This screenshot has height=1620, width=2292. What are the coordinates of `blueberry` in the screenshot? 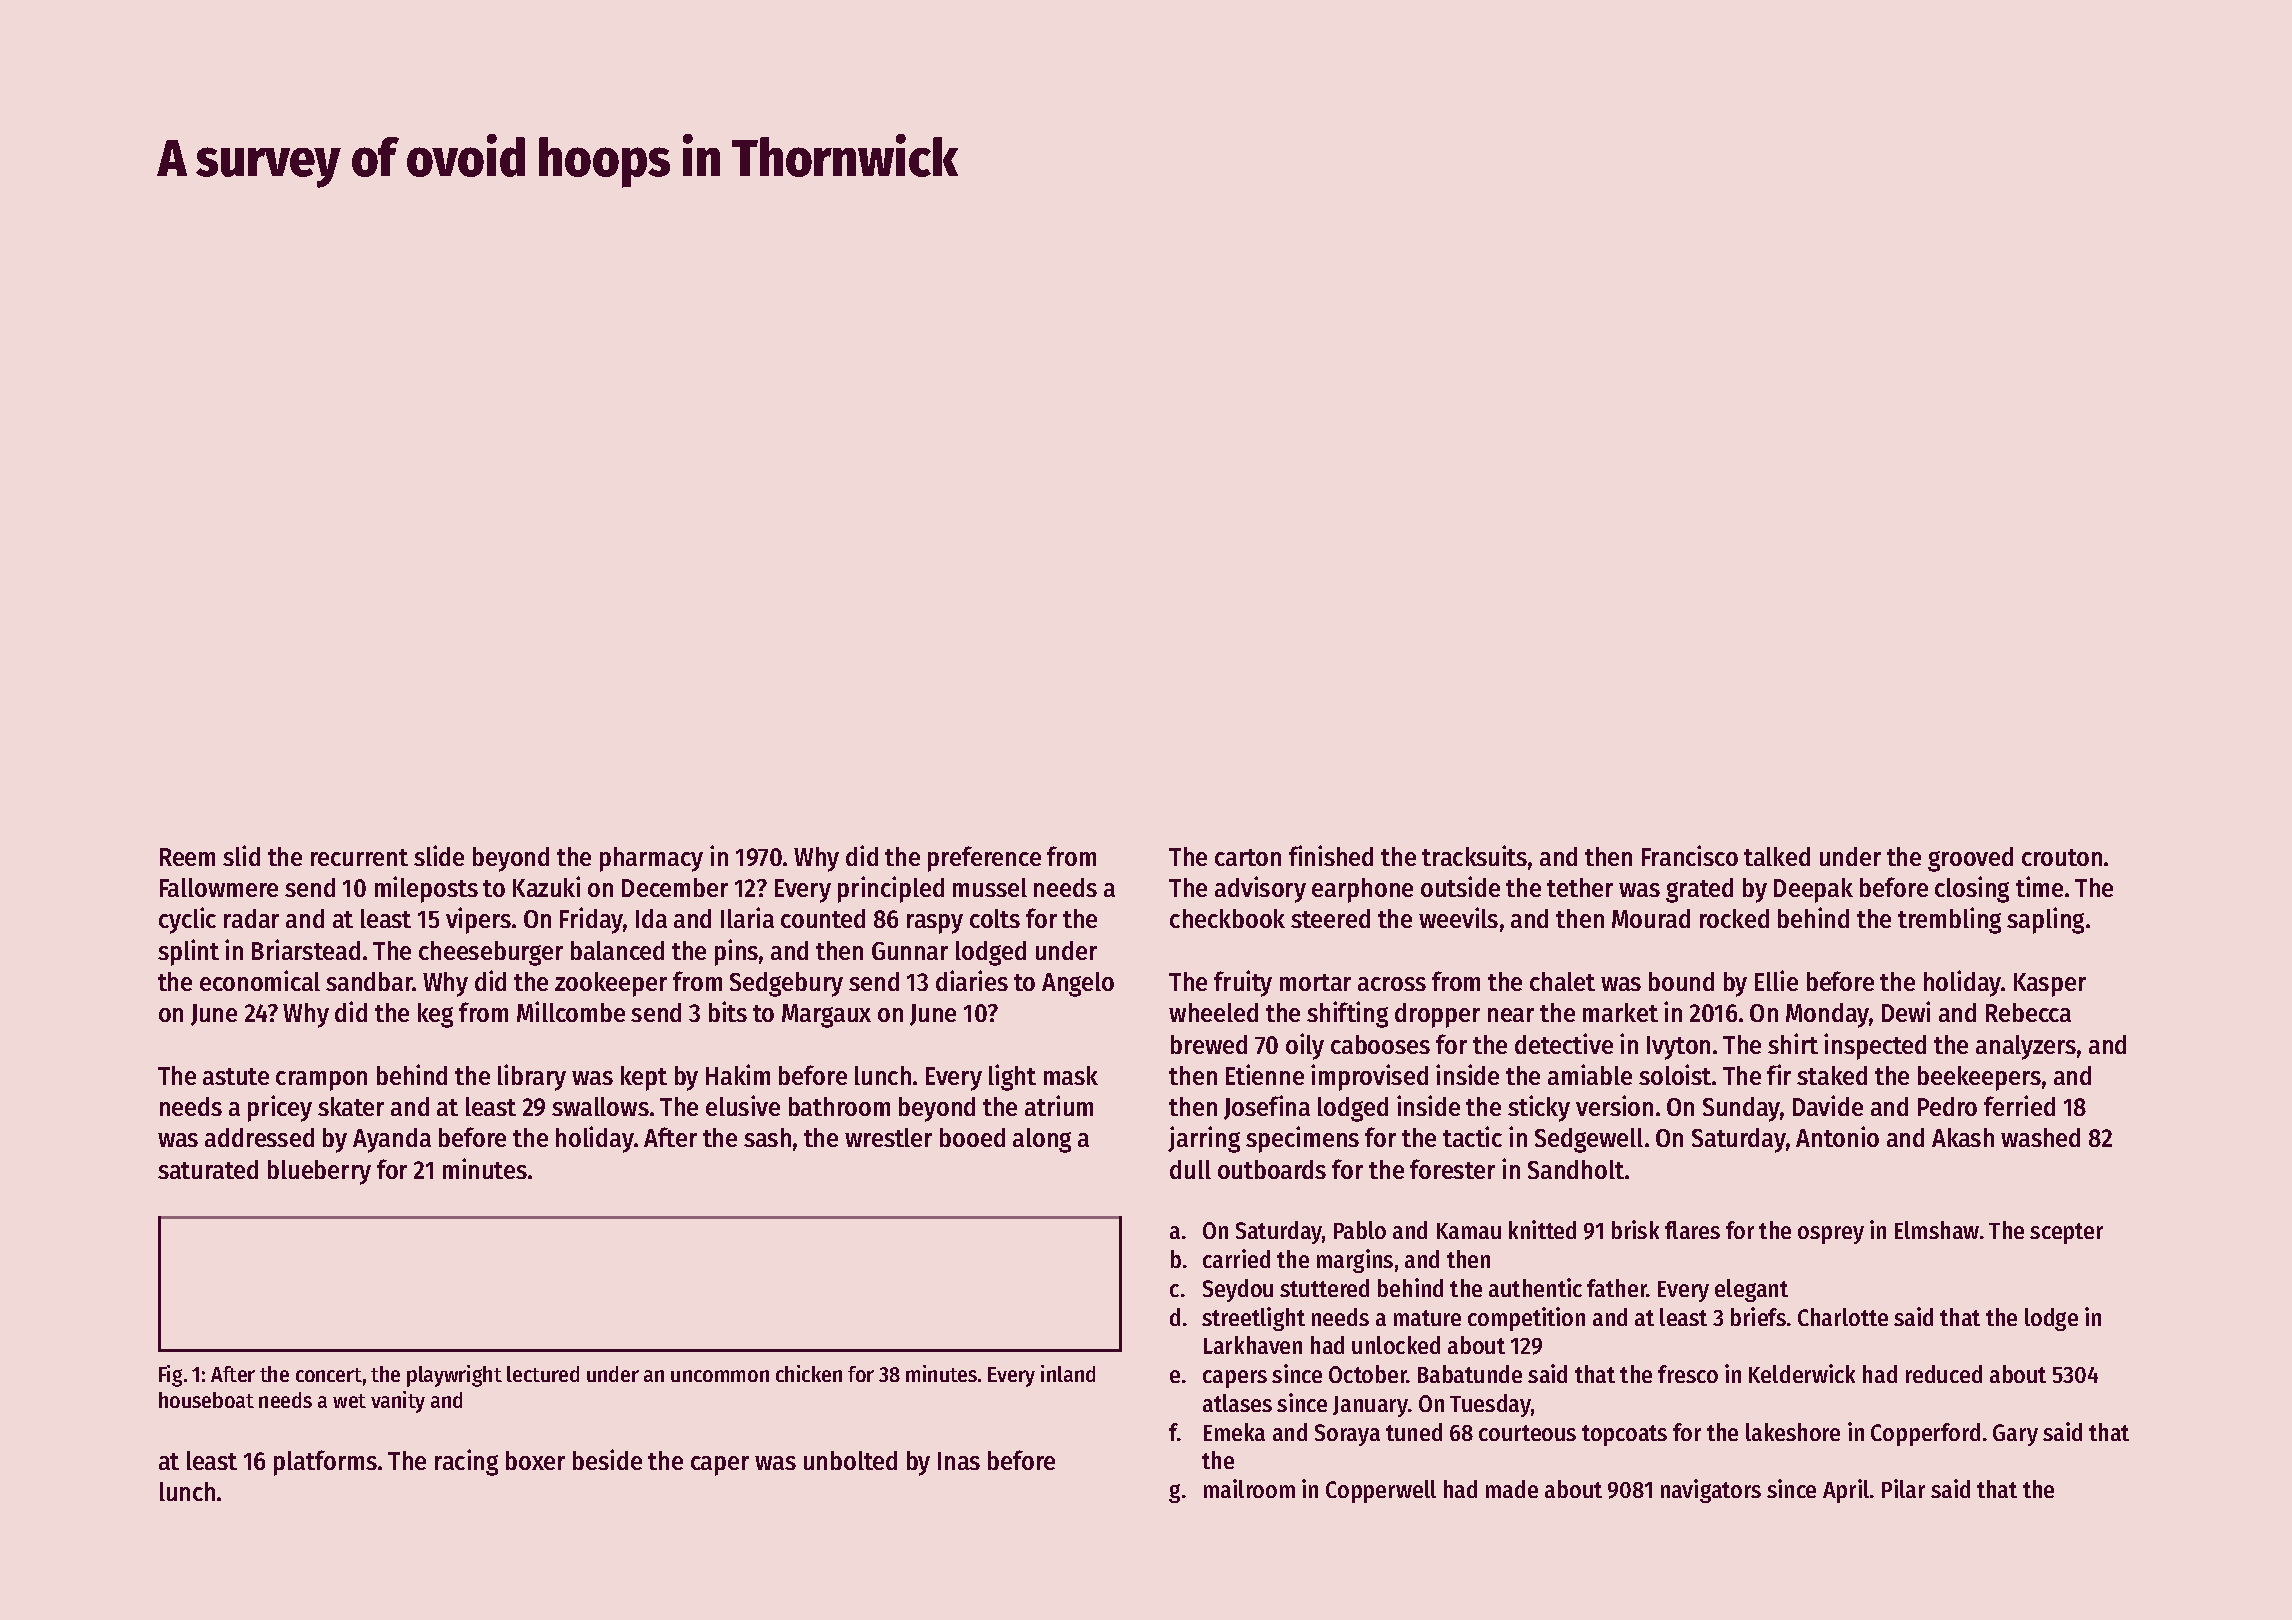 It's located at (319, 1172).
